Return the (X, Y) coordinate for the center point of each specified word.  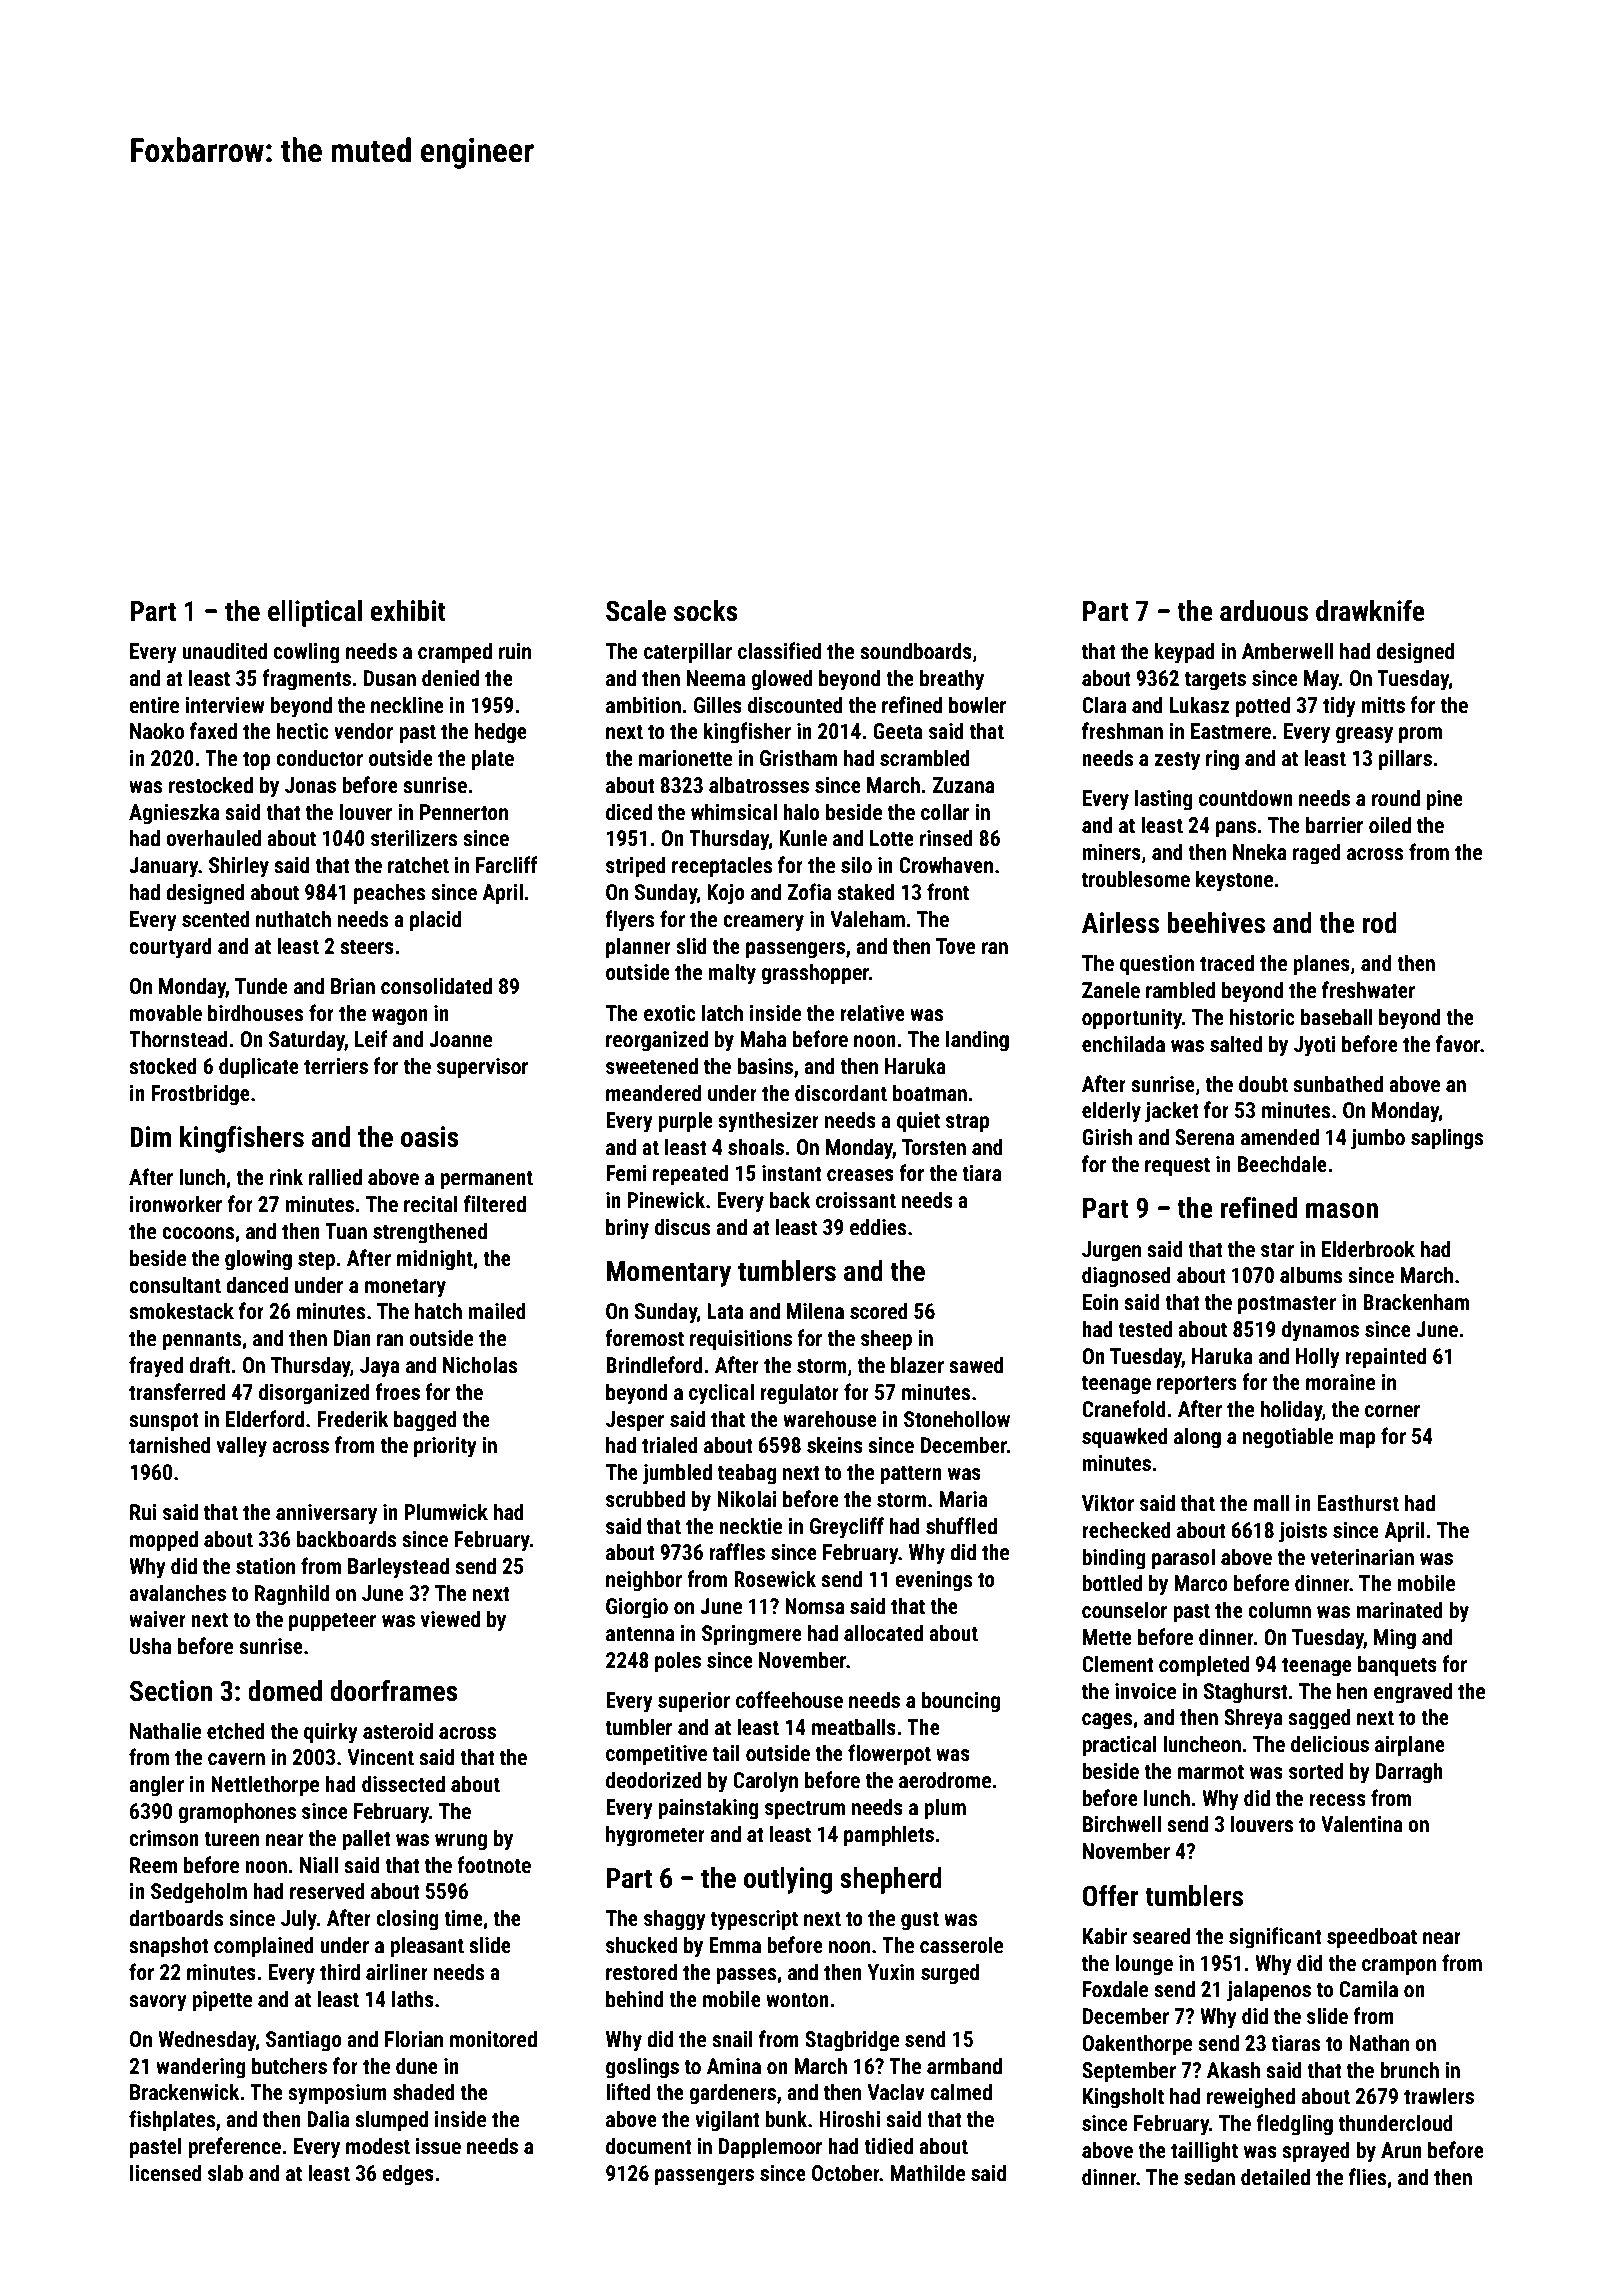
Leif (371, 1038)
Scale (636, 611)
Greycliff (847, 1528)
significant (1275, 1938)
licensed (165, 2172)
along (1197, 1438)
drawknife (1370, 611)
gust (920, 1921)
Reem (153, 1865)
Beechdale (1282, 1164)
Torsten (934, 1147)
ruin (515, 651)
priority (445, 1447)
